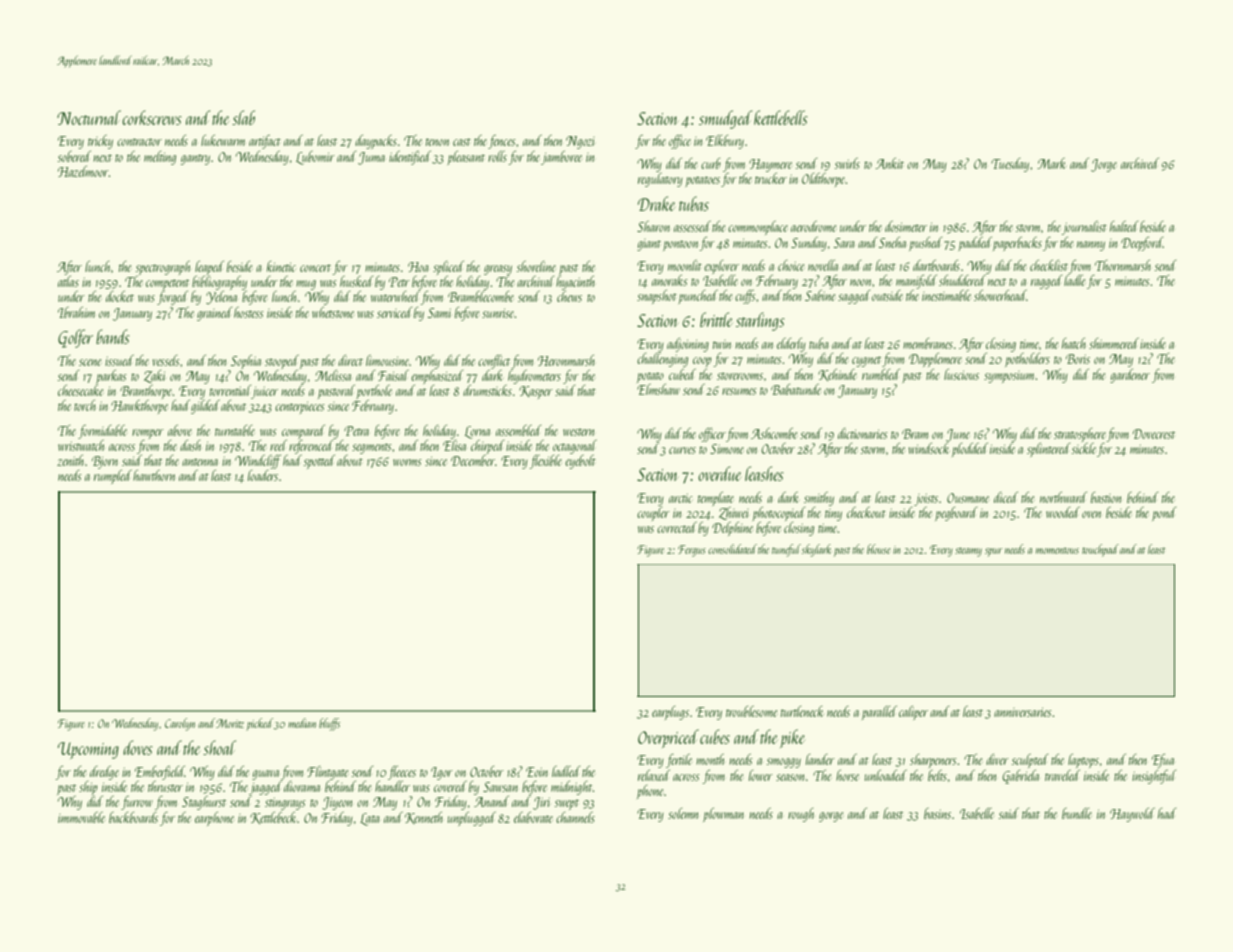 The height and width of the image is (952, 1233). What do you see at coordinates (956, 514) in the image?
I see `pegboard` at bounding box center [956, 514].
